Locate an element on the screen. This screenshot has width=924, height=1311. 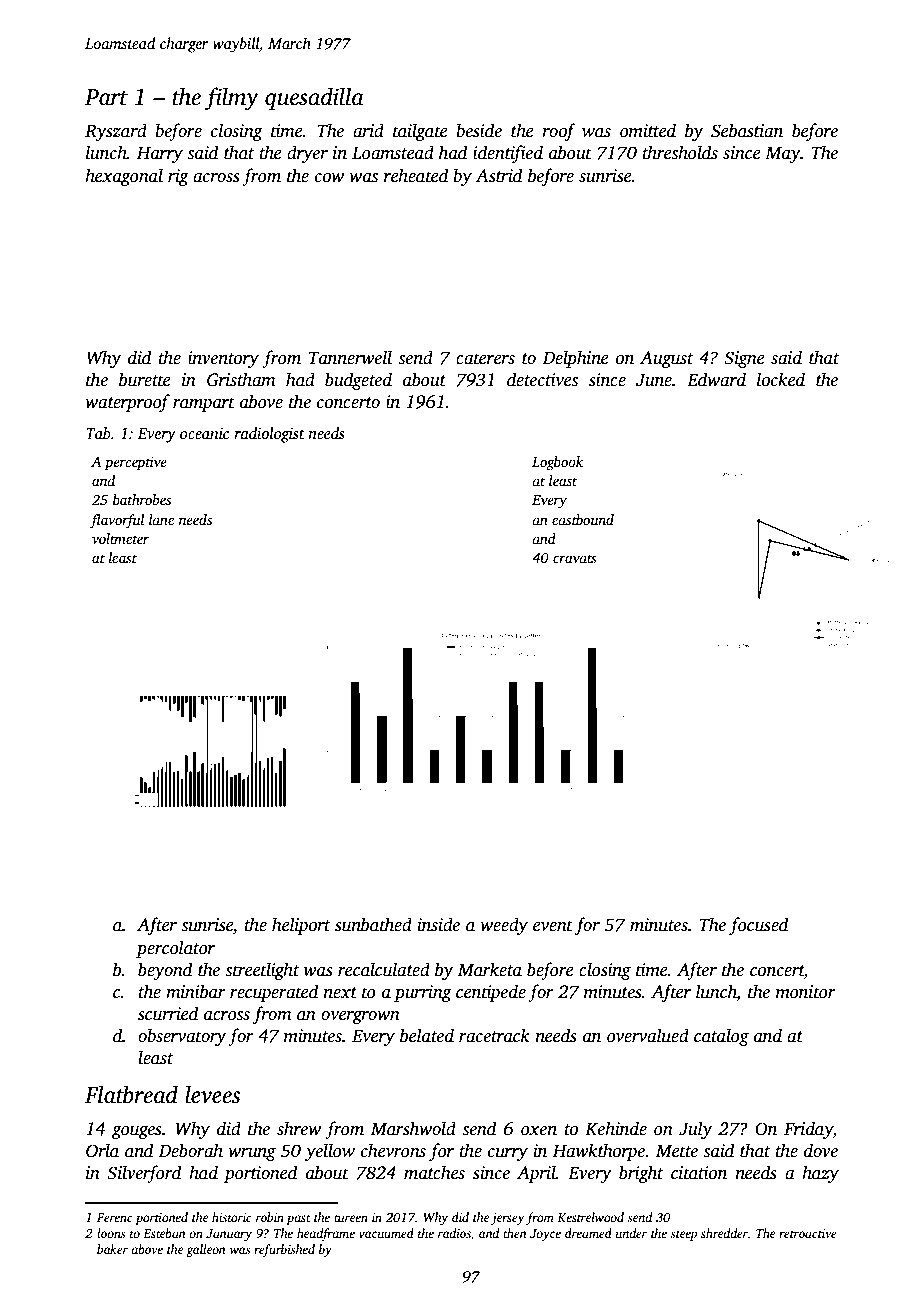
caterers is located at coordinates (485, 359).
